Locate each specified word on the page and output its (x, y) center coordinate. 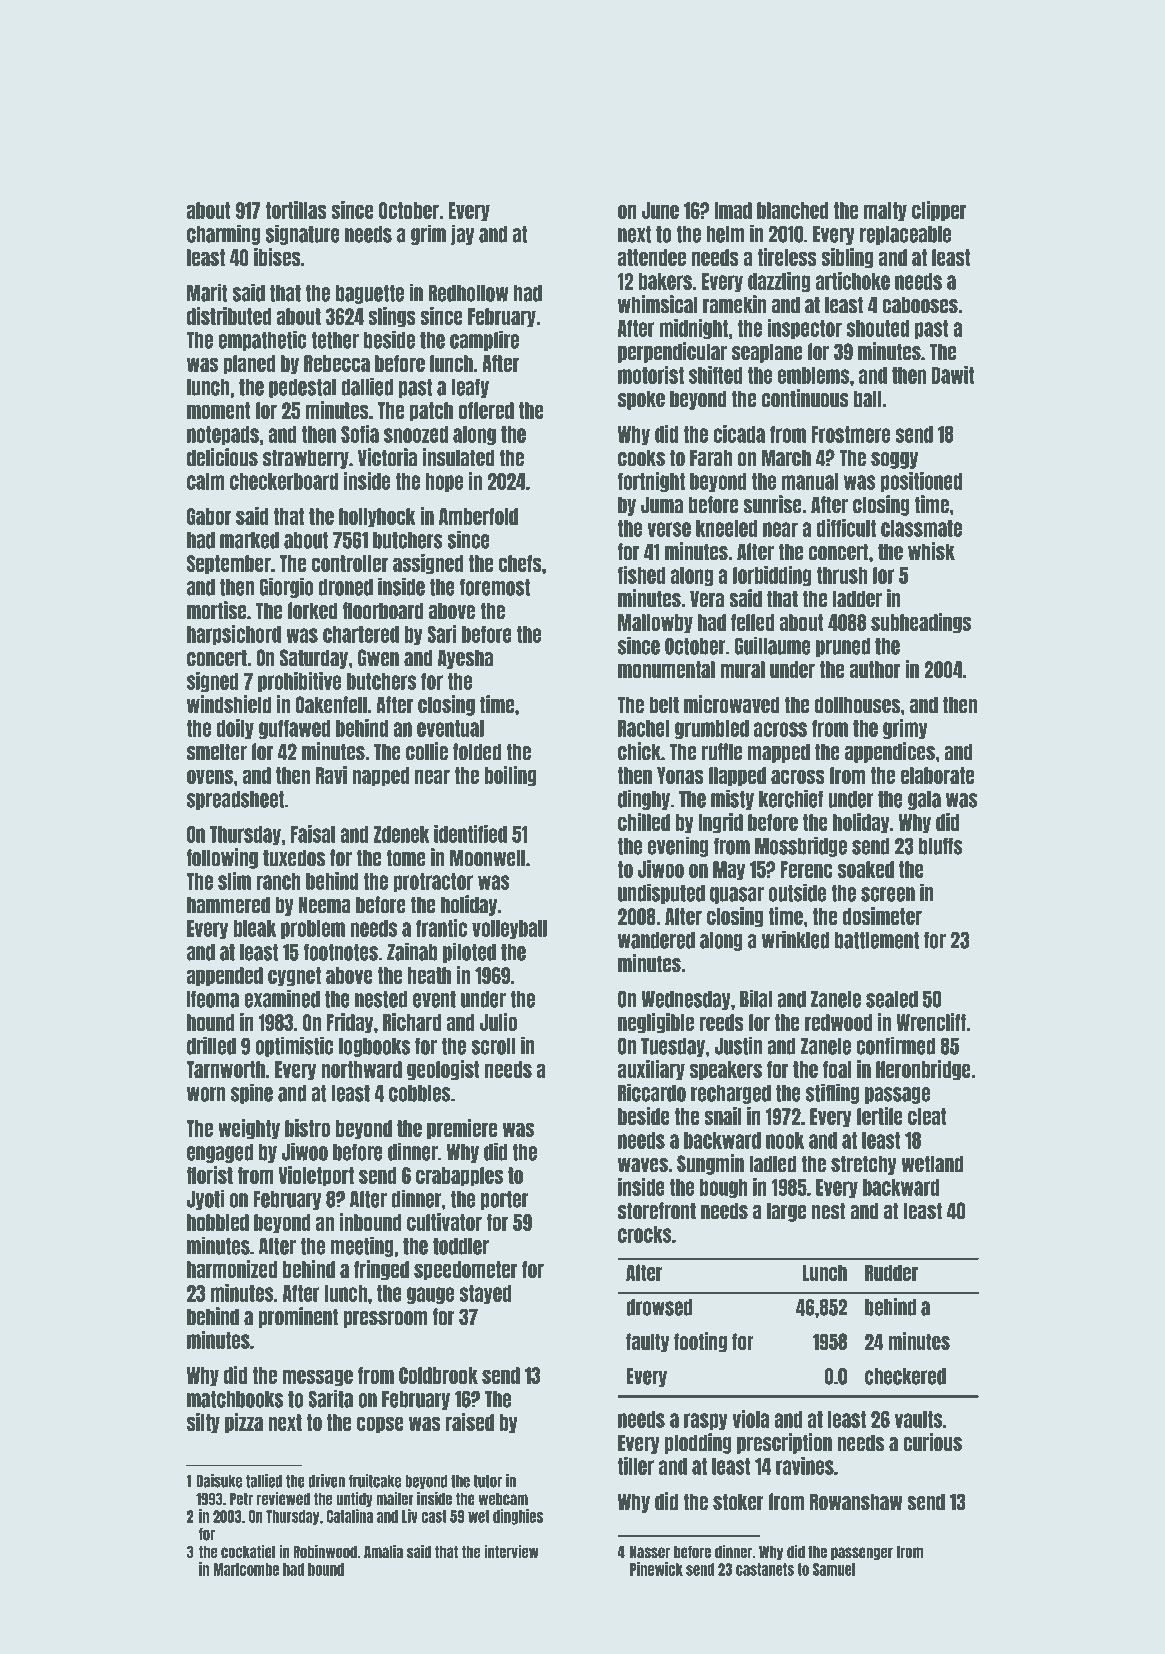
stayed (485, 1294)
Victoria (387, 457)
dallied (367, 387)
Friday (350, 1023)
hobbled (218, 1222)
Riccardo (652, 1093)
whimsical (658, 304)
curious (932, 1442)
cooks (641, 458)
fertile (879, 1116)
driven (326, 1481)
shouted (877, 328)
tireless (787, 257)
